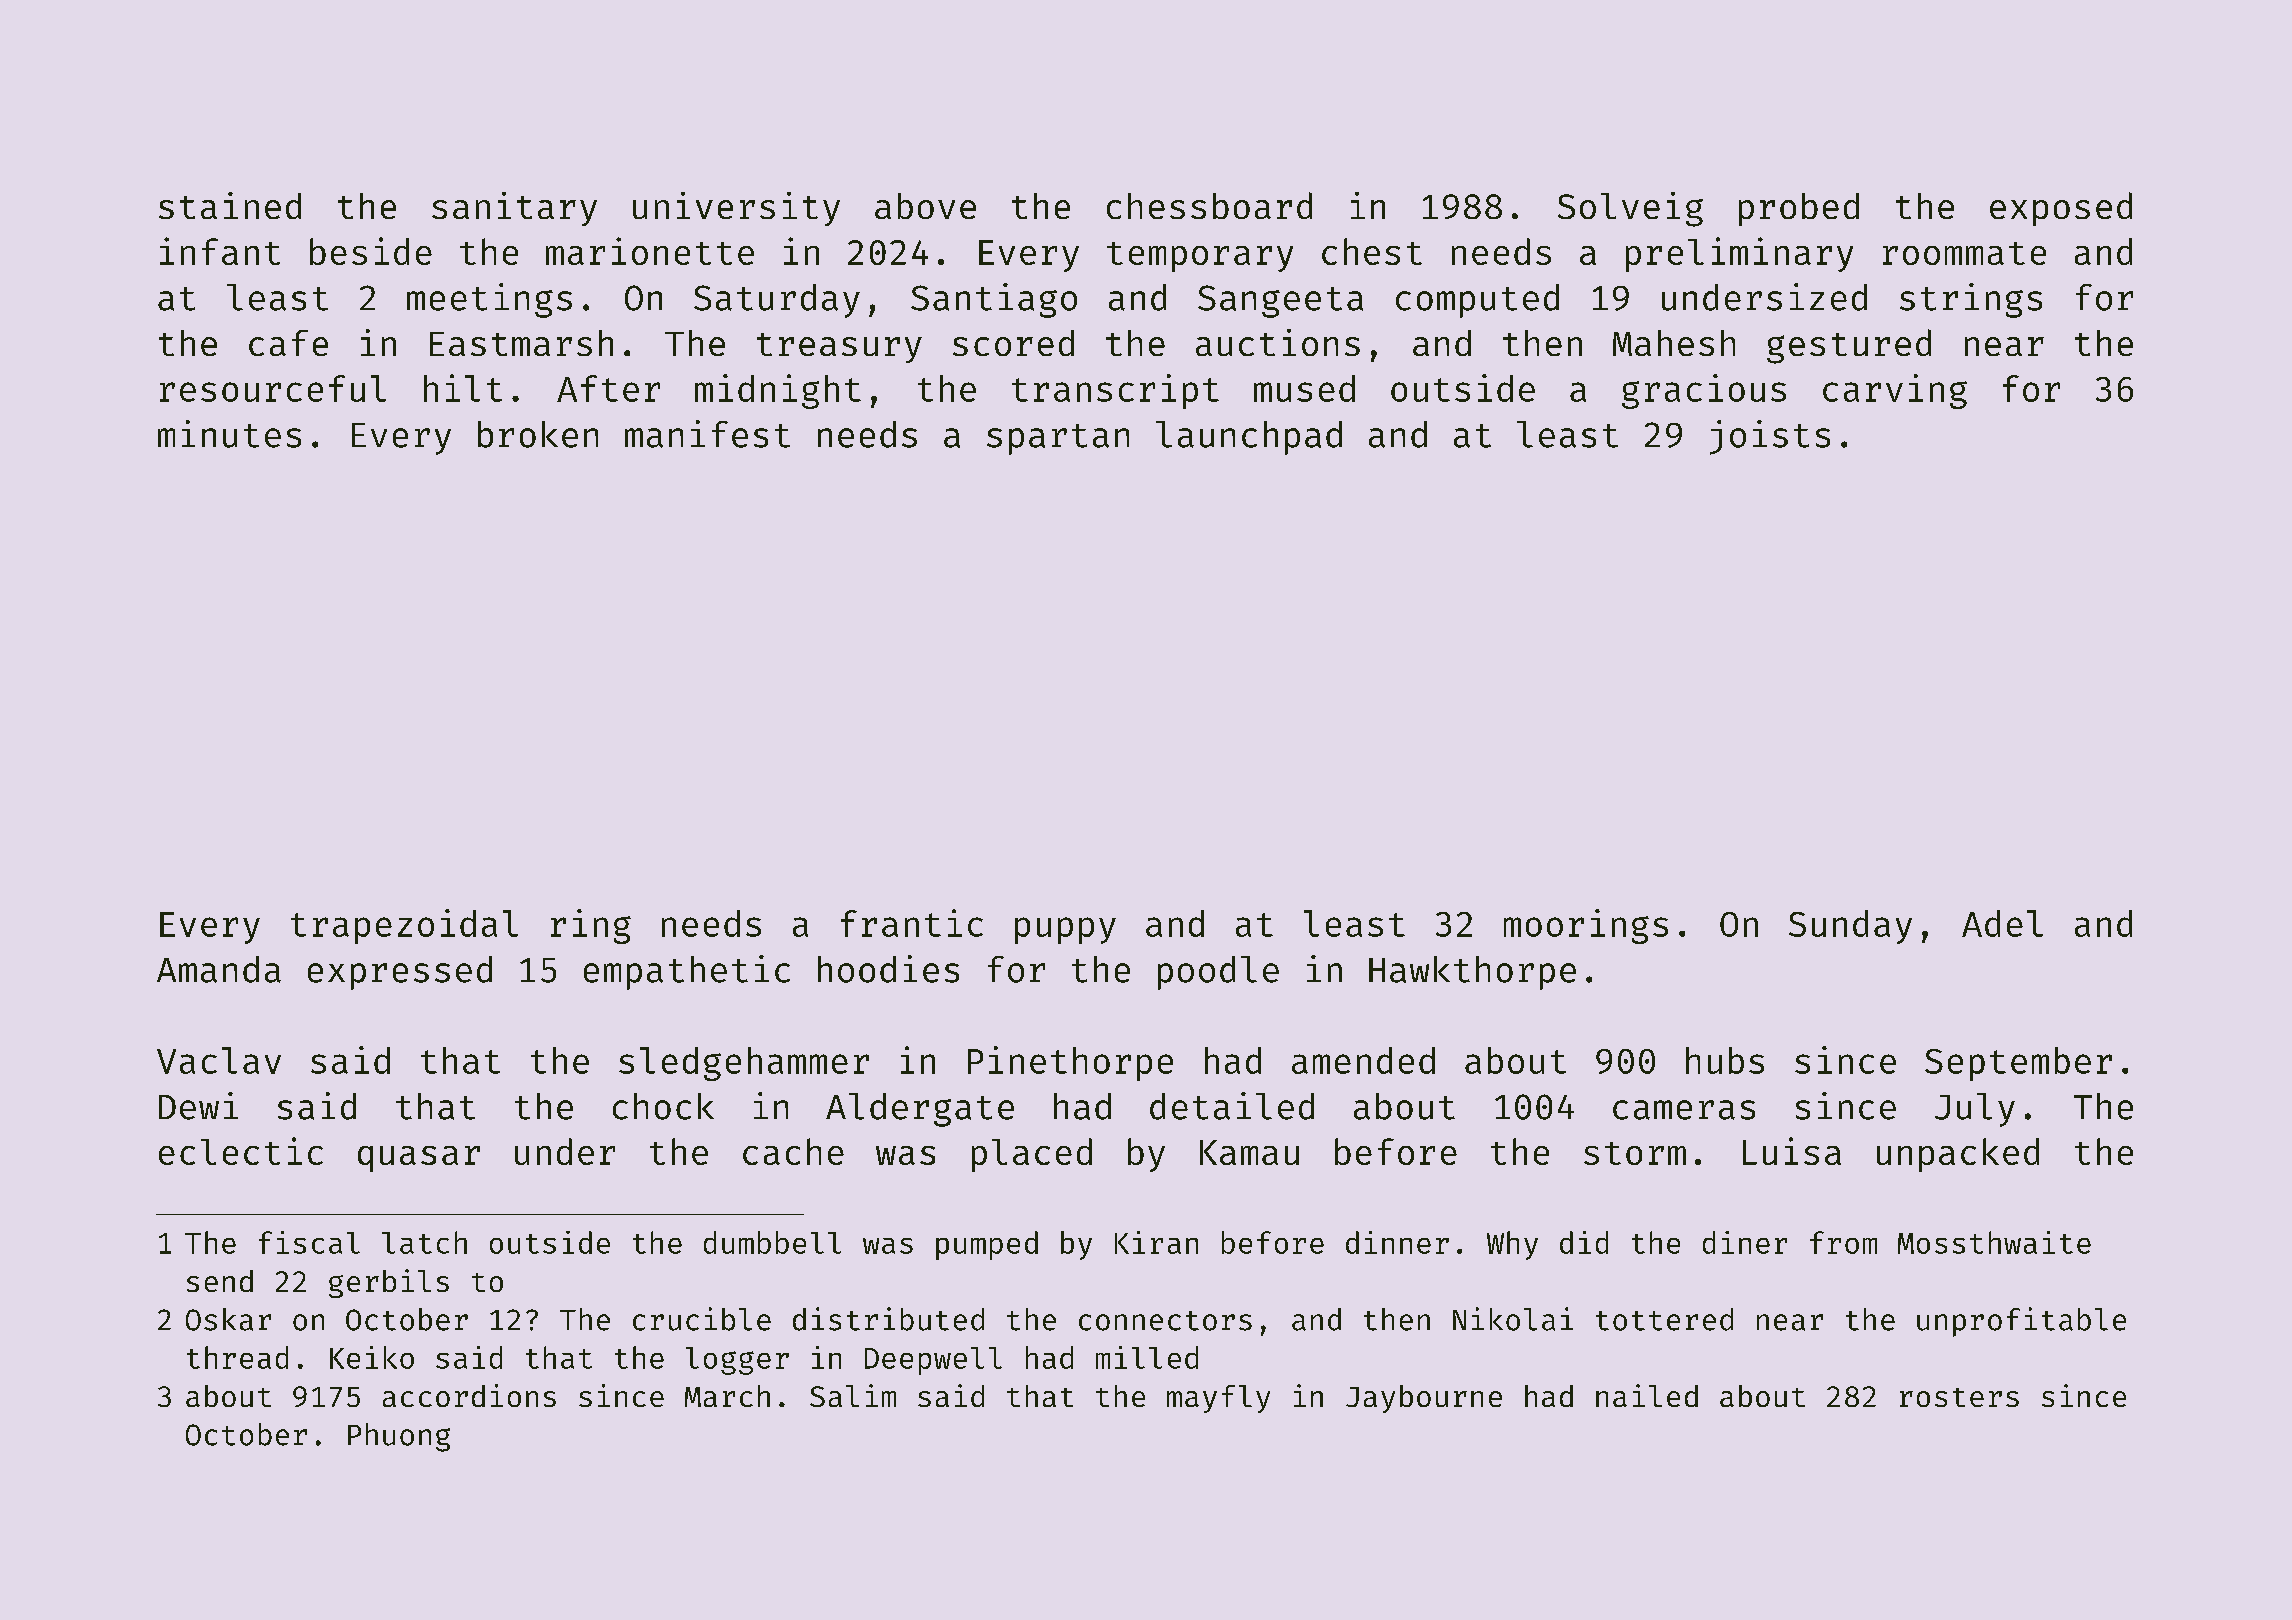  Describe the element at coordinates (404, 926) in the screenshot. I see `trapezoidal` at that location.
